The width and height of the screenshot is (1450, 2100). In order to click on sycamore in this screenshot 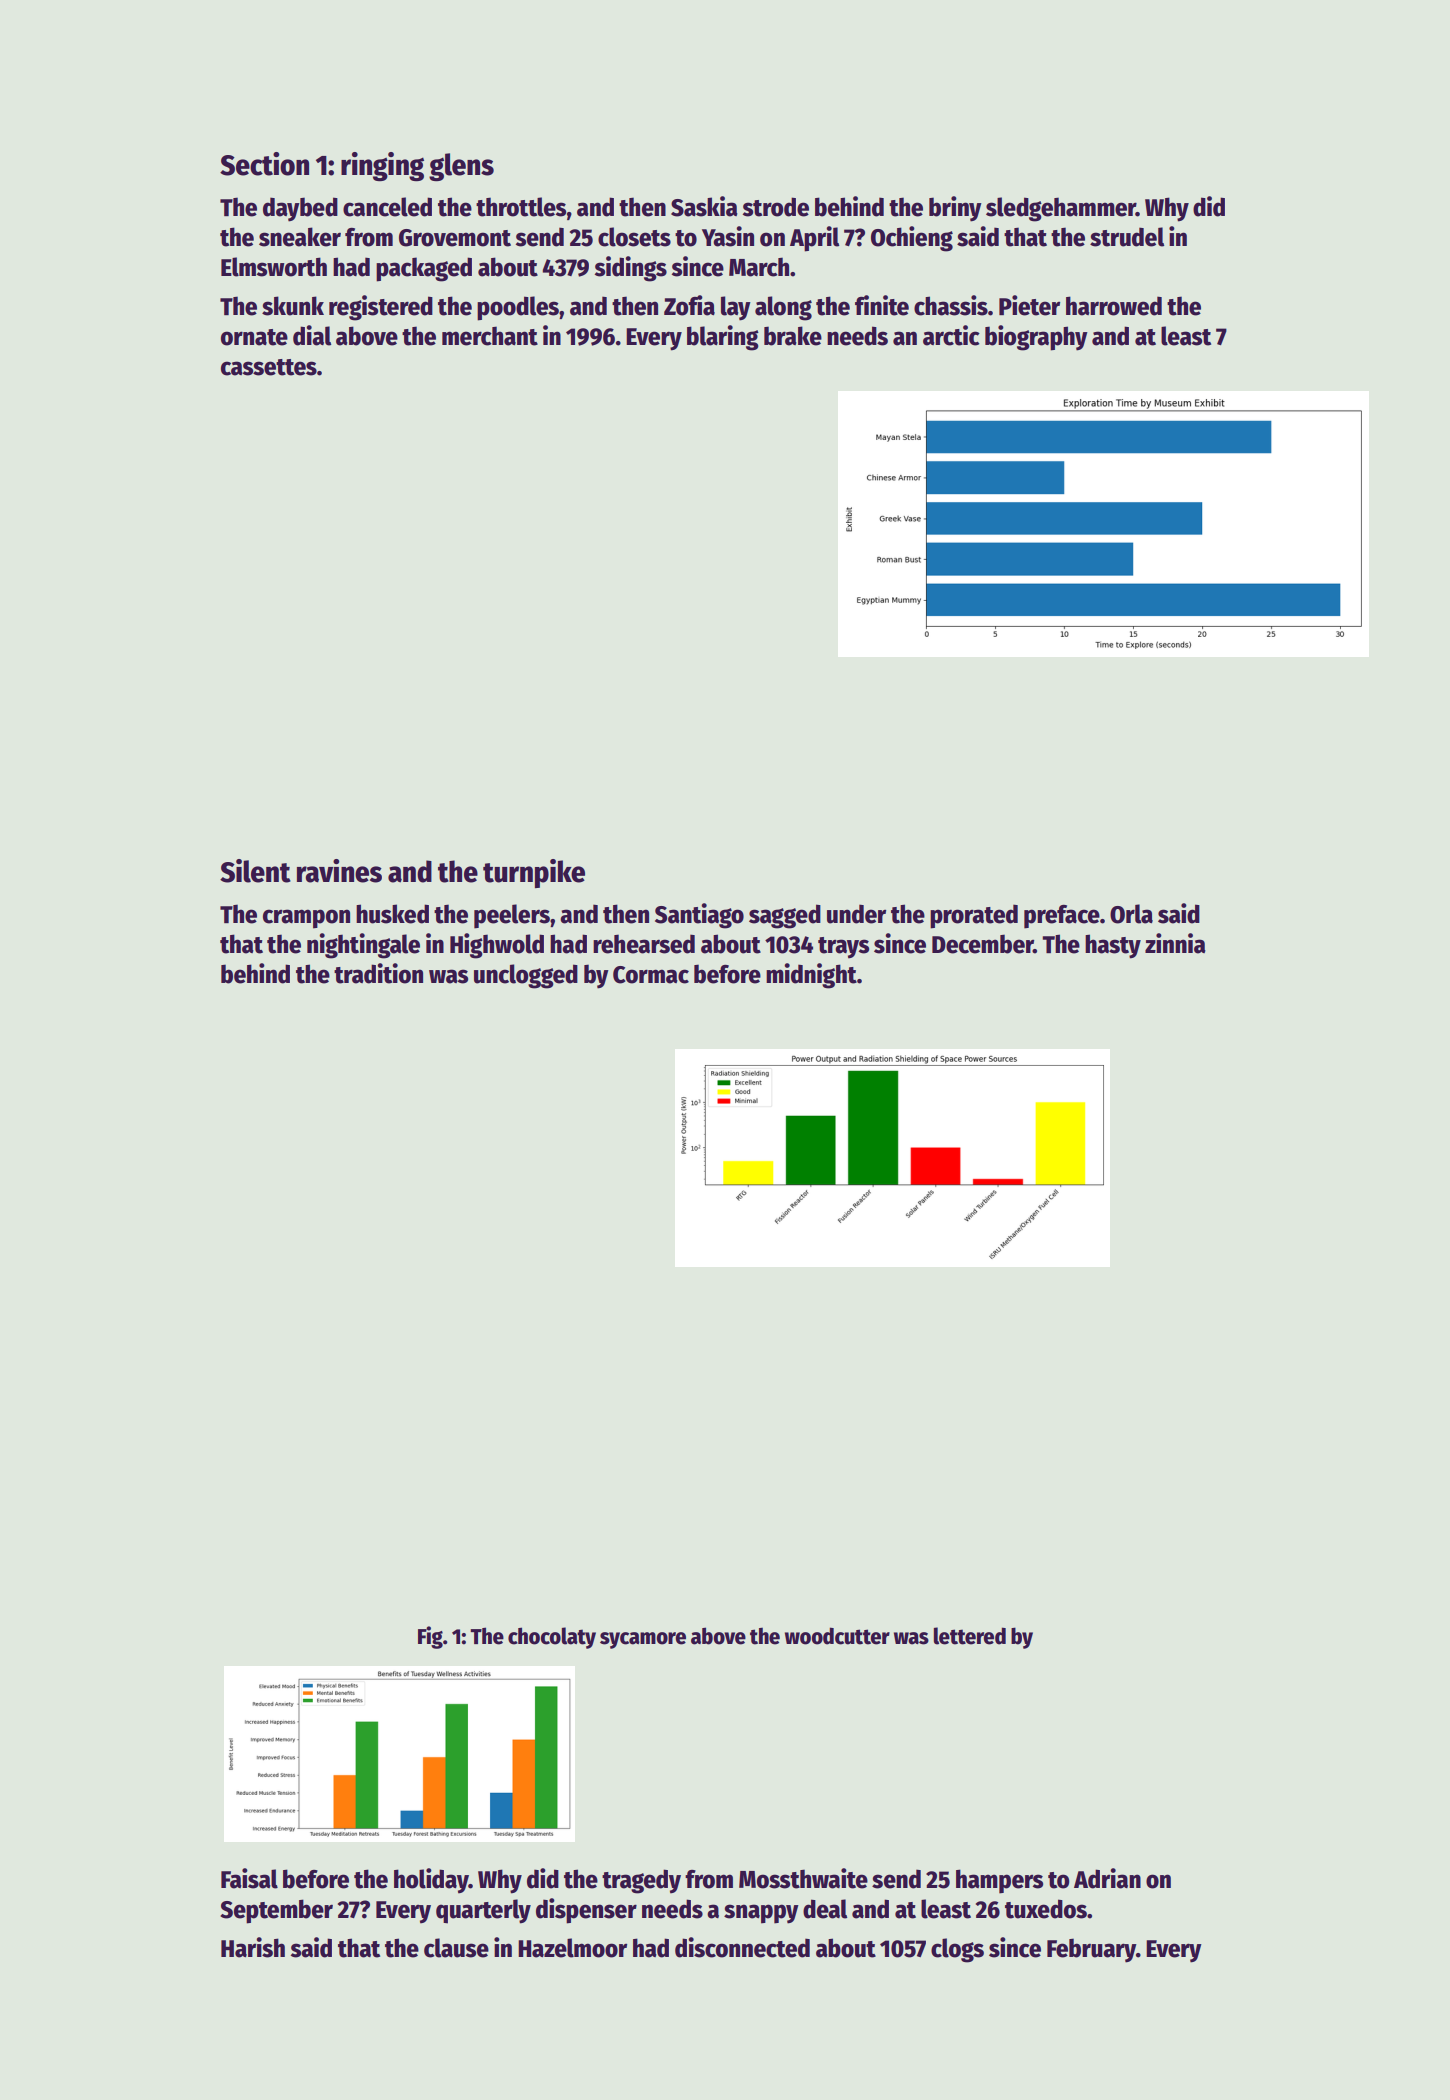, I will do `click(643, 1640)`.
